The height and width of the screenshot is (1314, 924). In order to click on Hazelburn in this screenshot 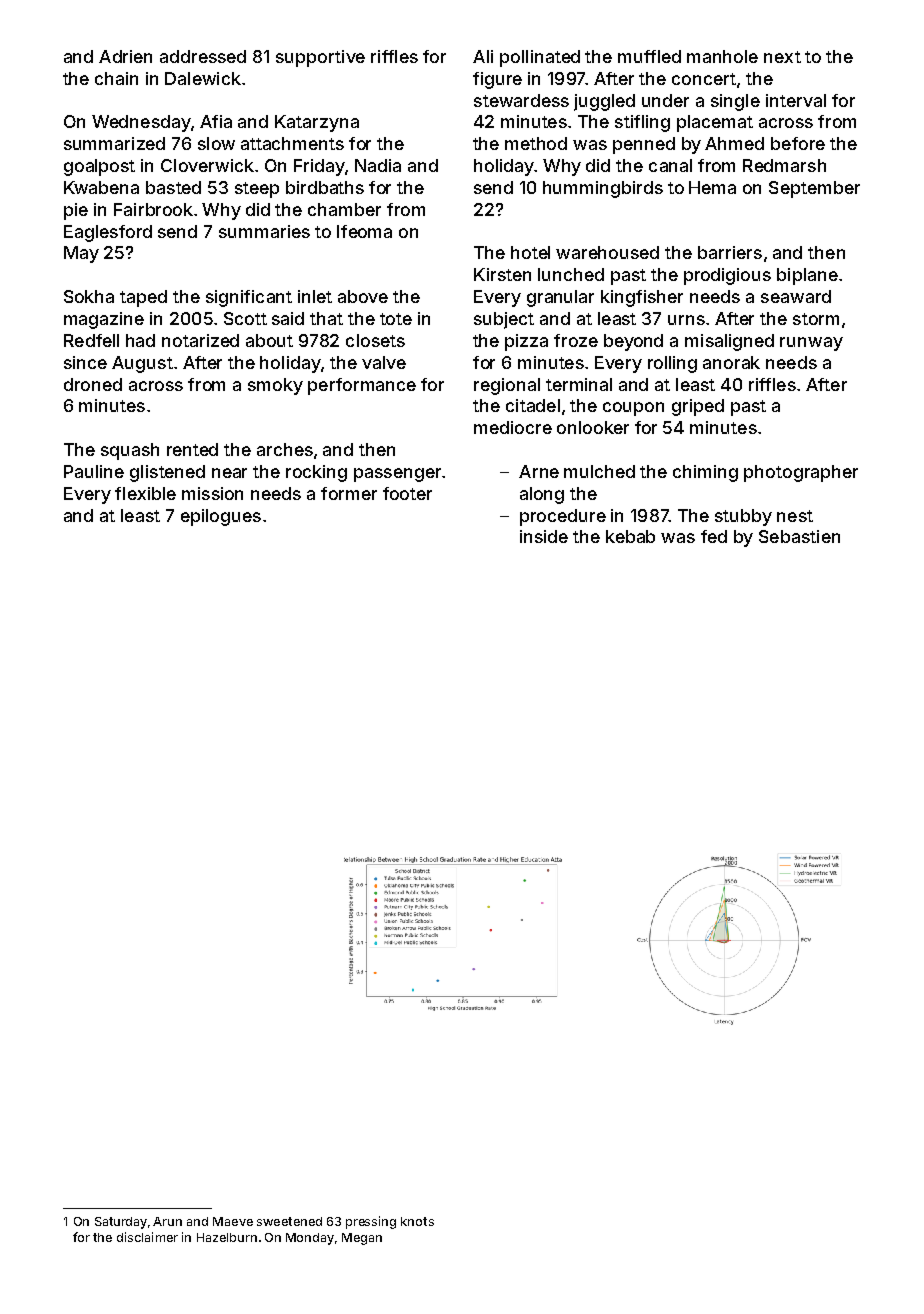, I will do `click(227, 1237)`.
